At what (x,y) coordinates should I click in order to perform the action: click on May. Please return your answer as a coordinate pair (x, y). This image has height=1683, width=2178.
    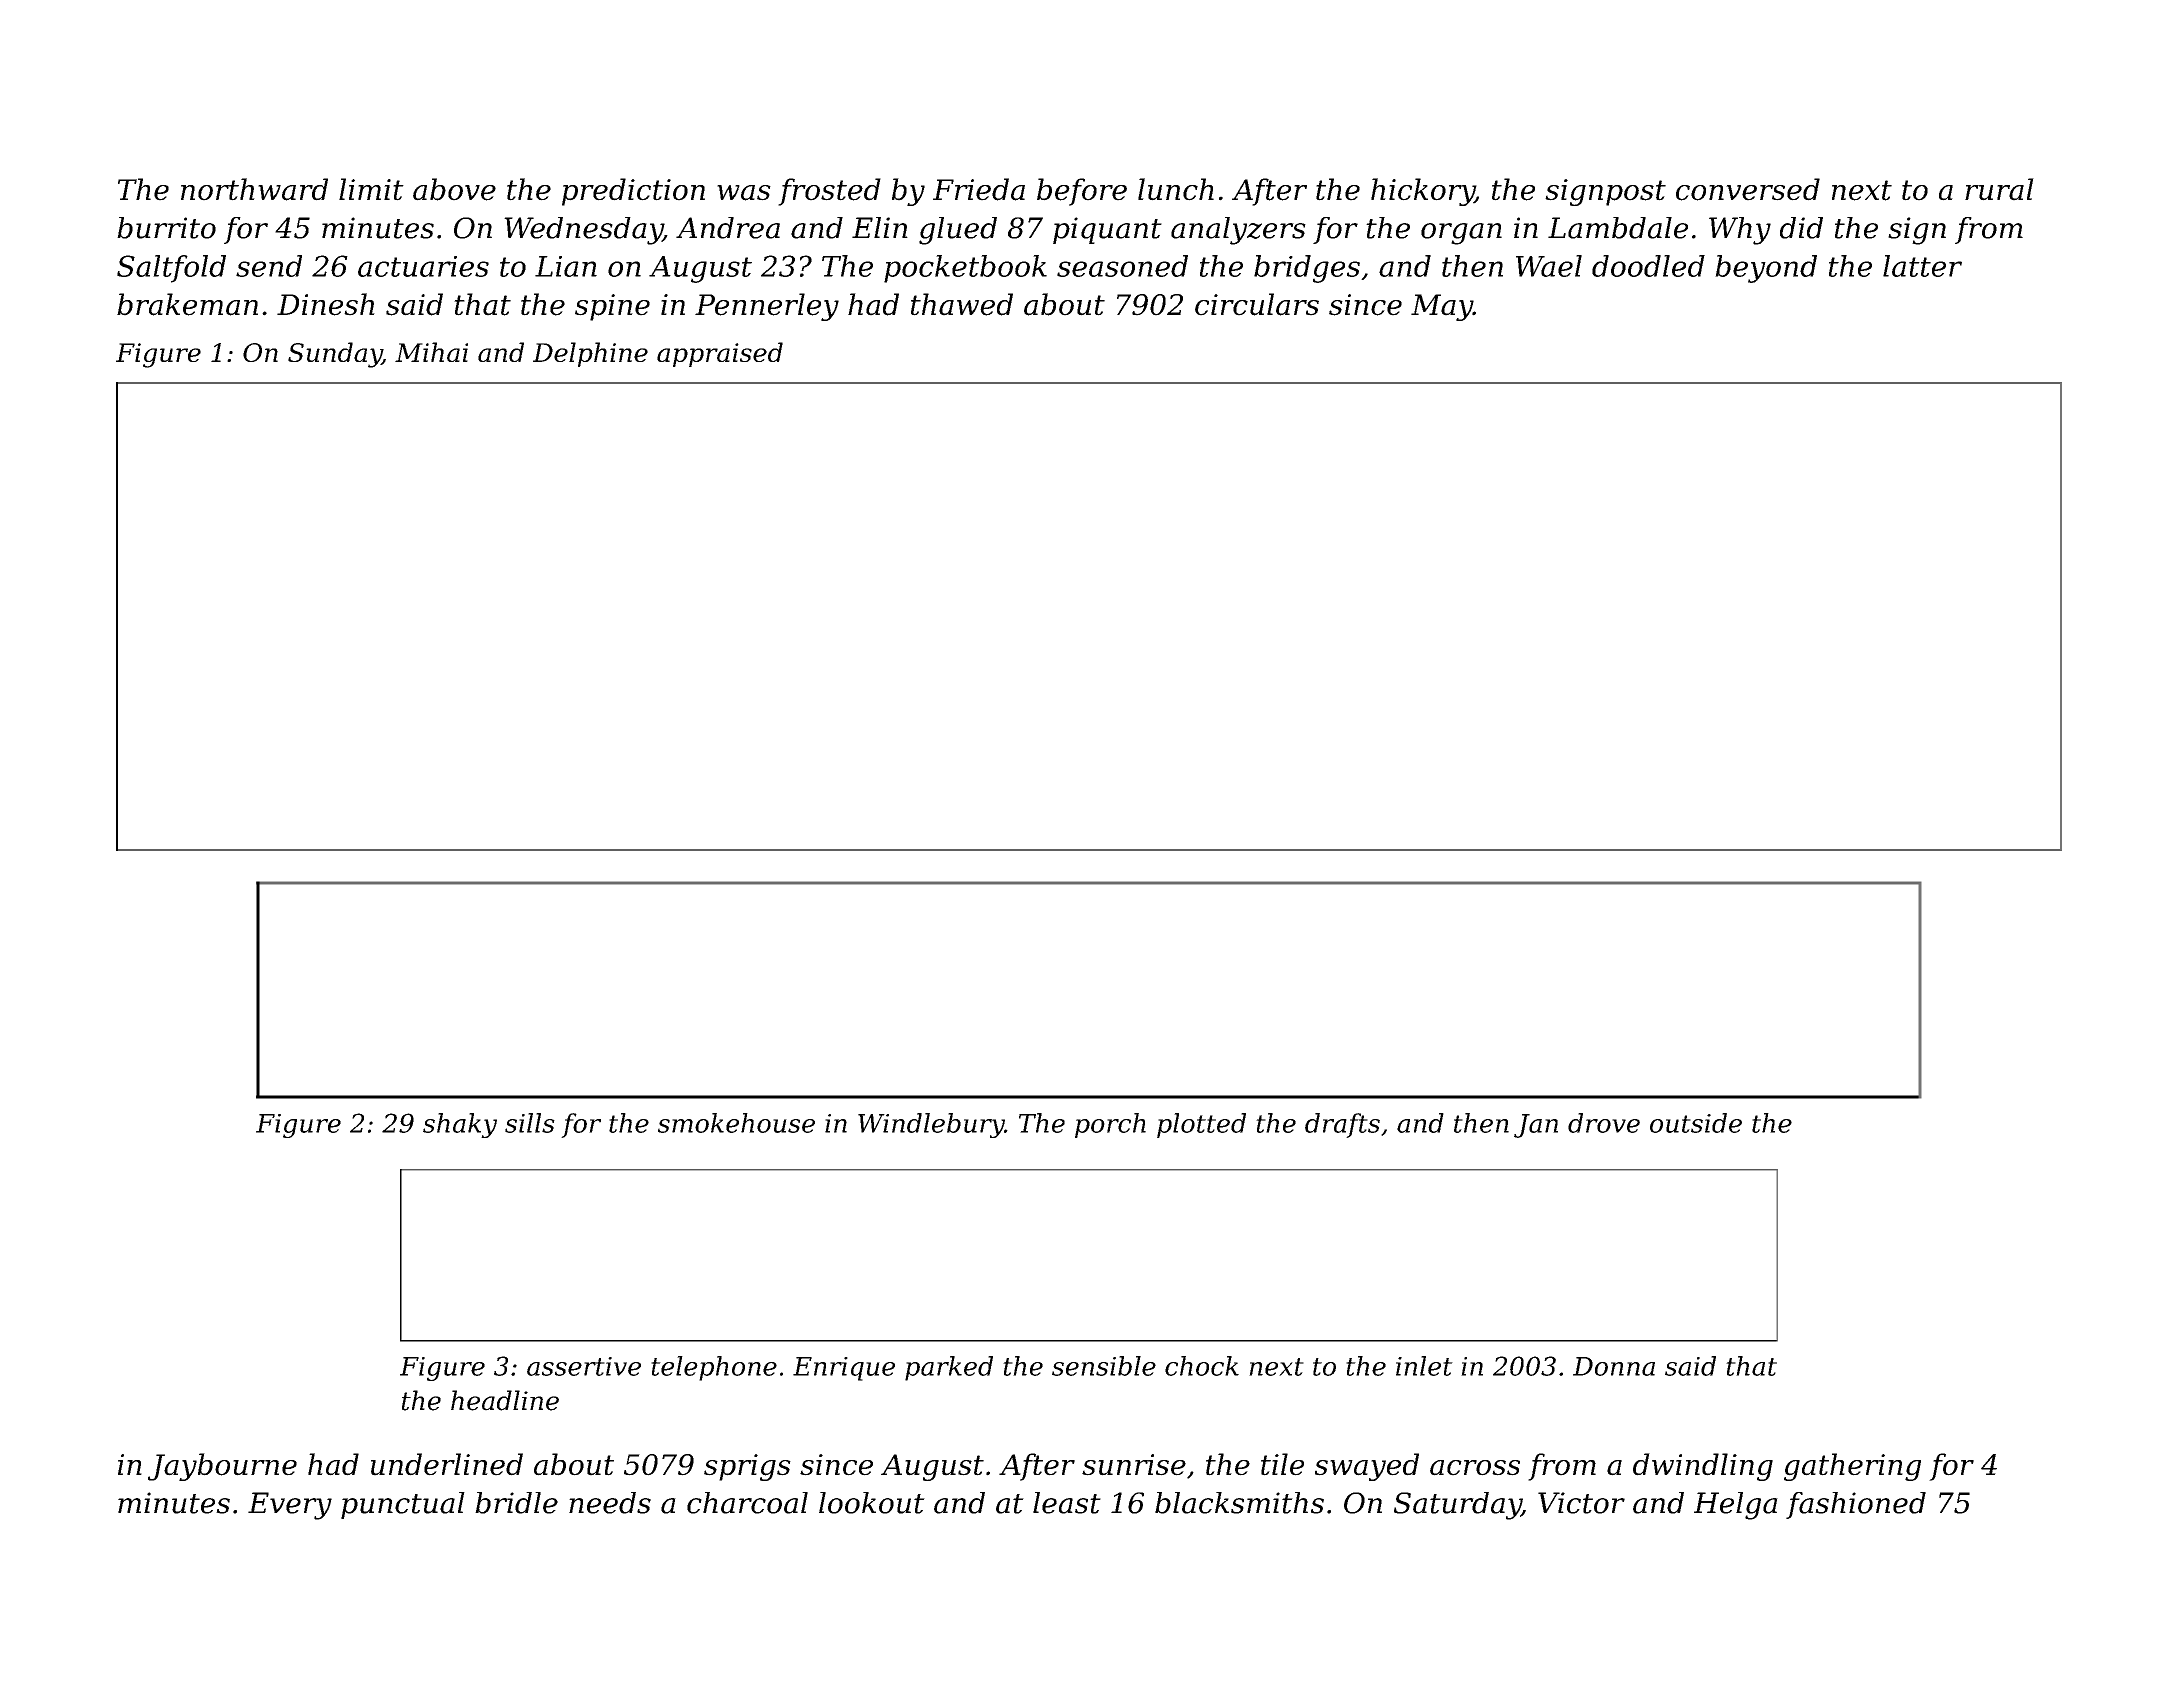
    Looking at the image, I should click on (1442, 307).
